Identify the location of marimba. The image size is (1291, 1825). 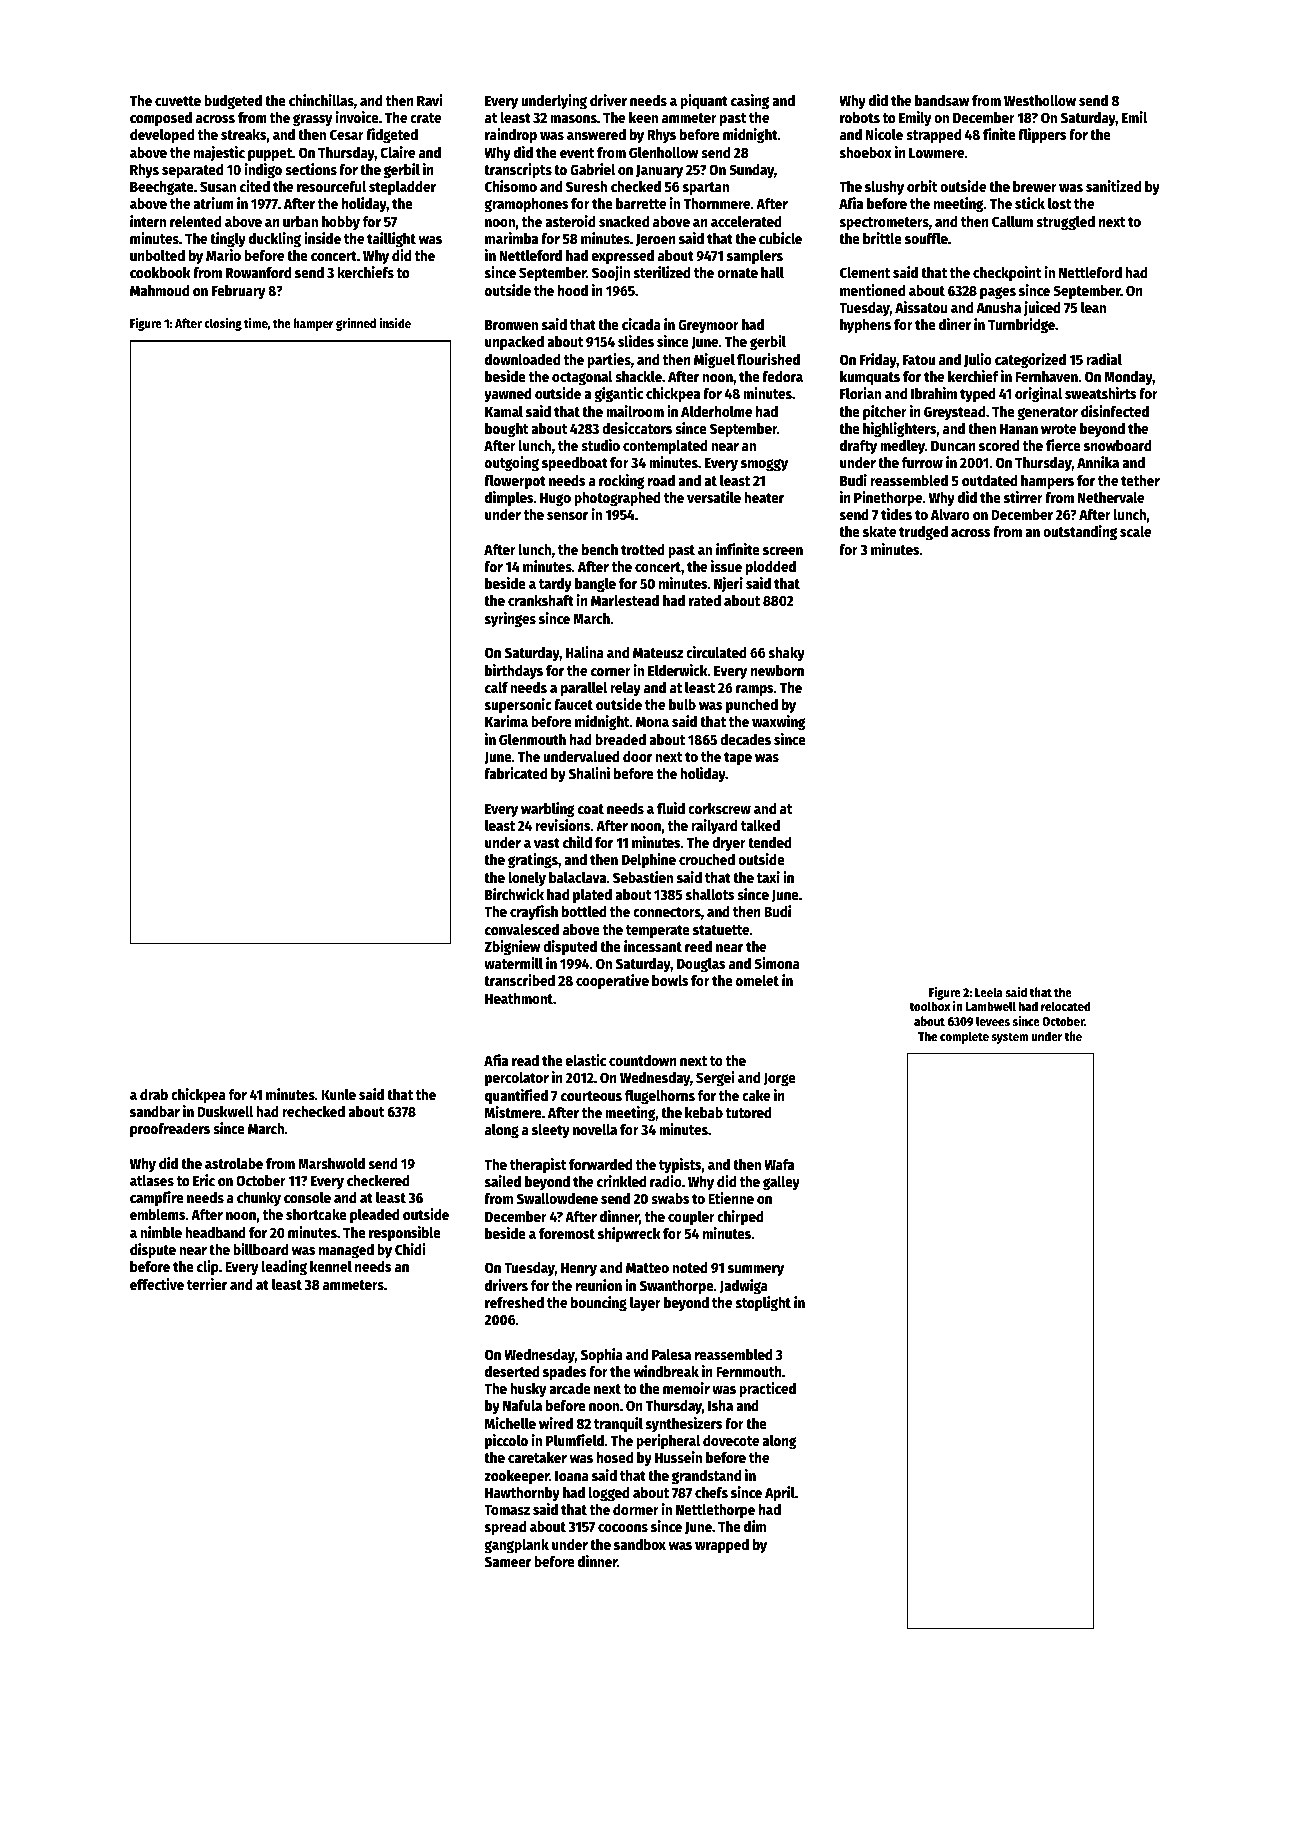
(511, 238).
